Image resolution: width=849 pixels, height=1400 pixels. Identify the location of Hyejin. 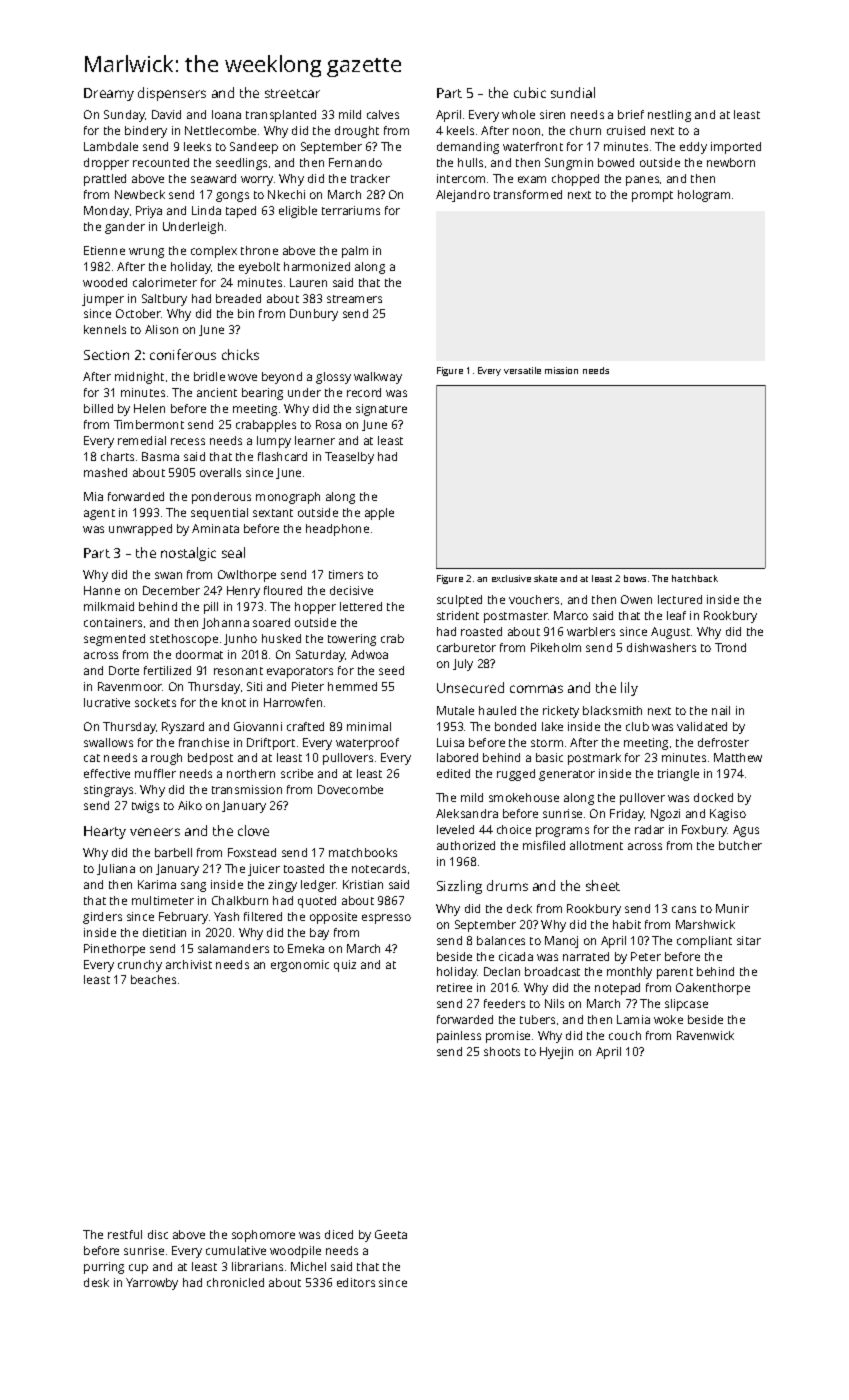
(556, 1053).
